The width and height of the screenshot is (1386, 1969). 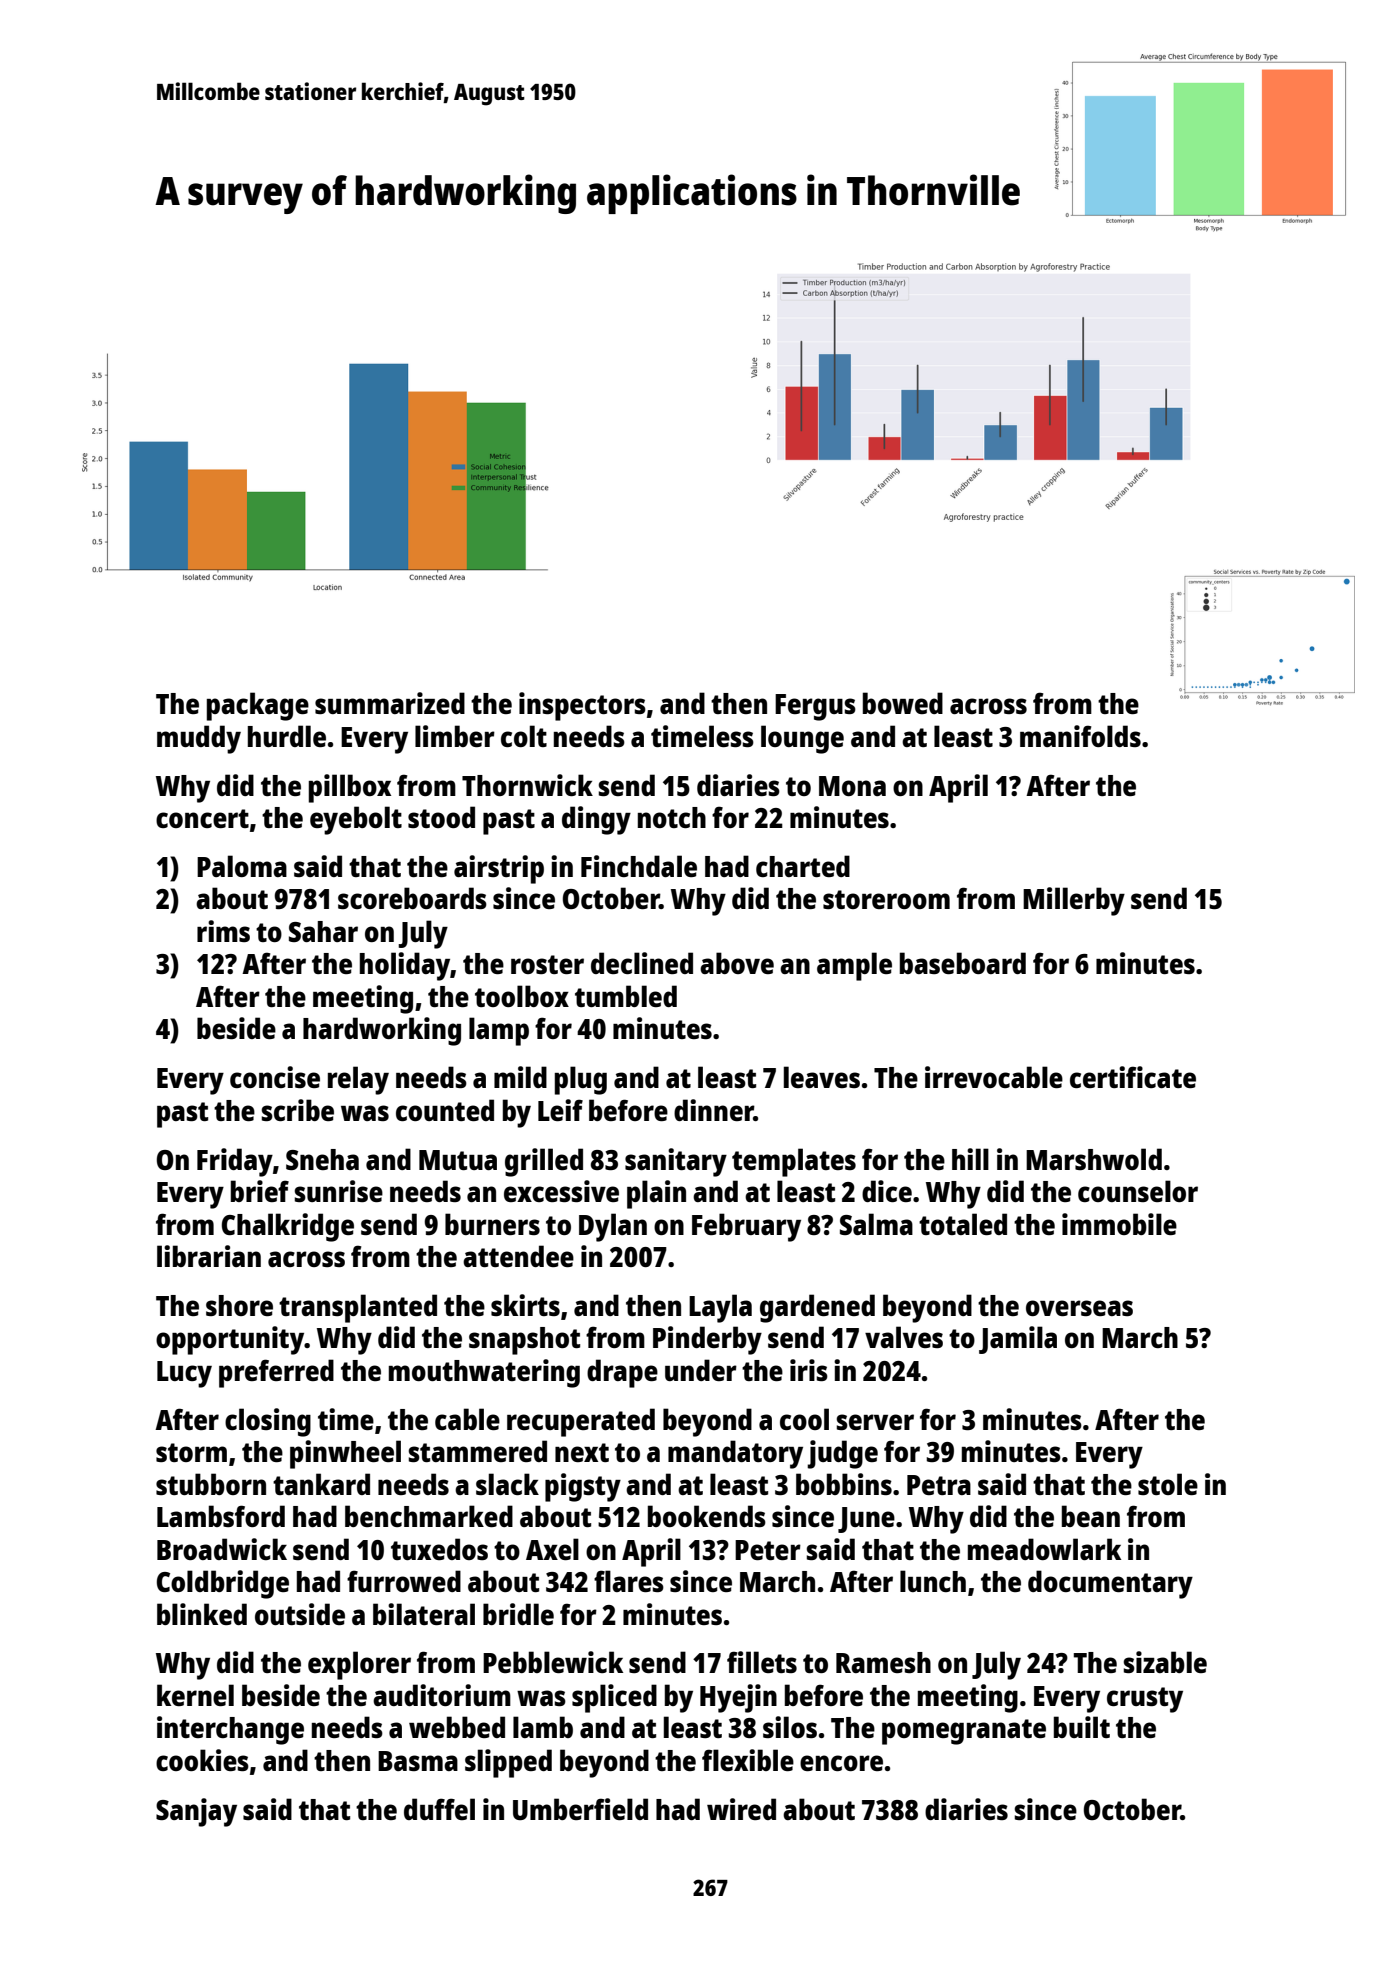 I want to click on Millerby, so click(x=1074, y=901).
